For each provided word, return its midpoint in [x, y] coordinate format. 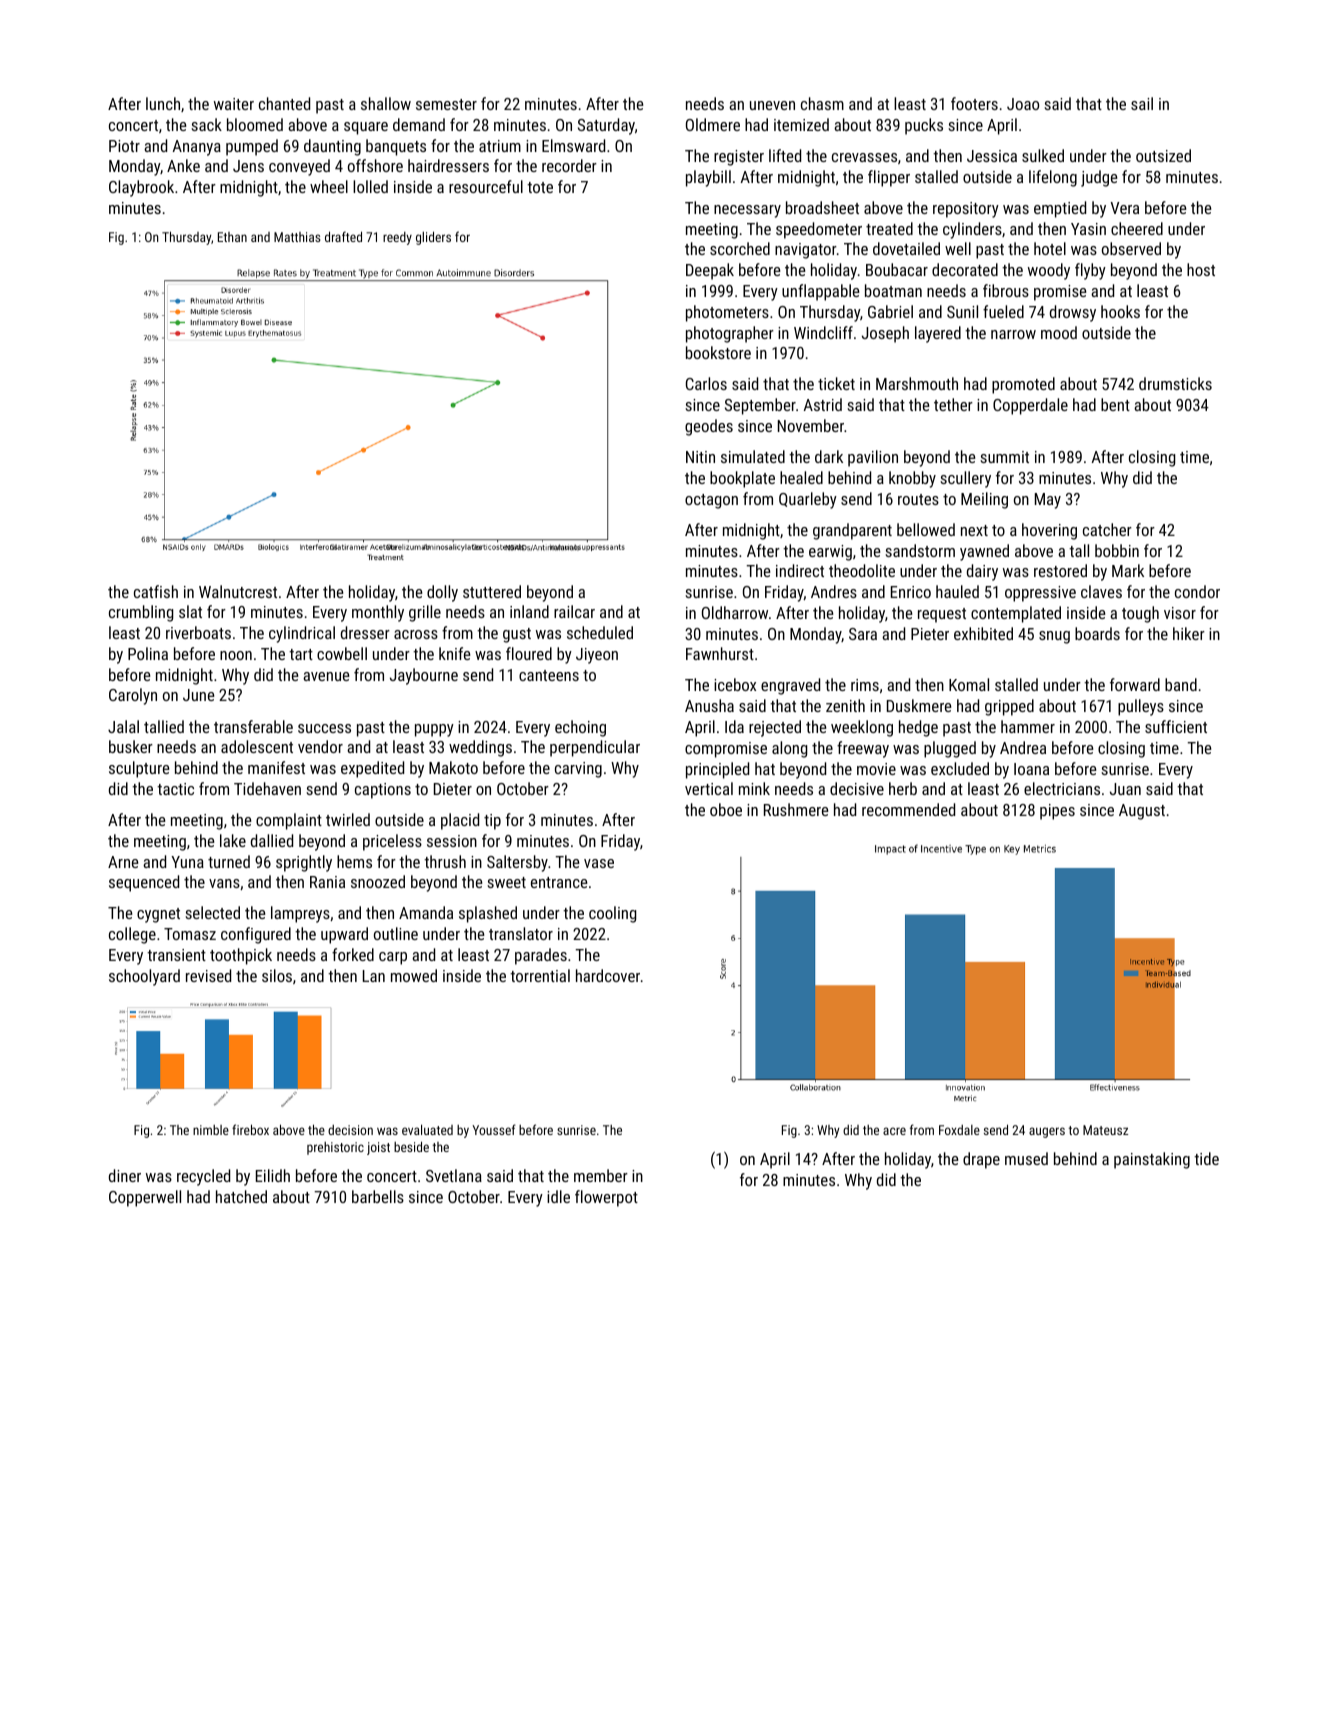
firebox [250, 1129]
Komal [969, 684]
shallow [386, 103]
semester [446, 104]
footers [974, 103]
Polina [148, 653]
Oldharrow [735, 612]
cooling [612, 914]
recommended [908, 809]
